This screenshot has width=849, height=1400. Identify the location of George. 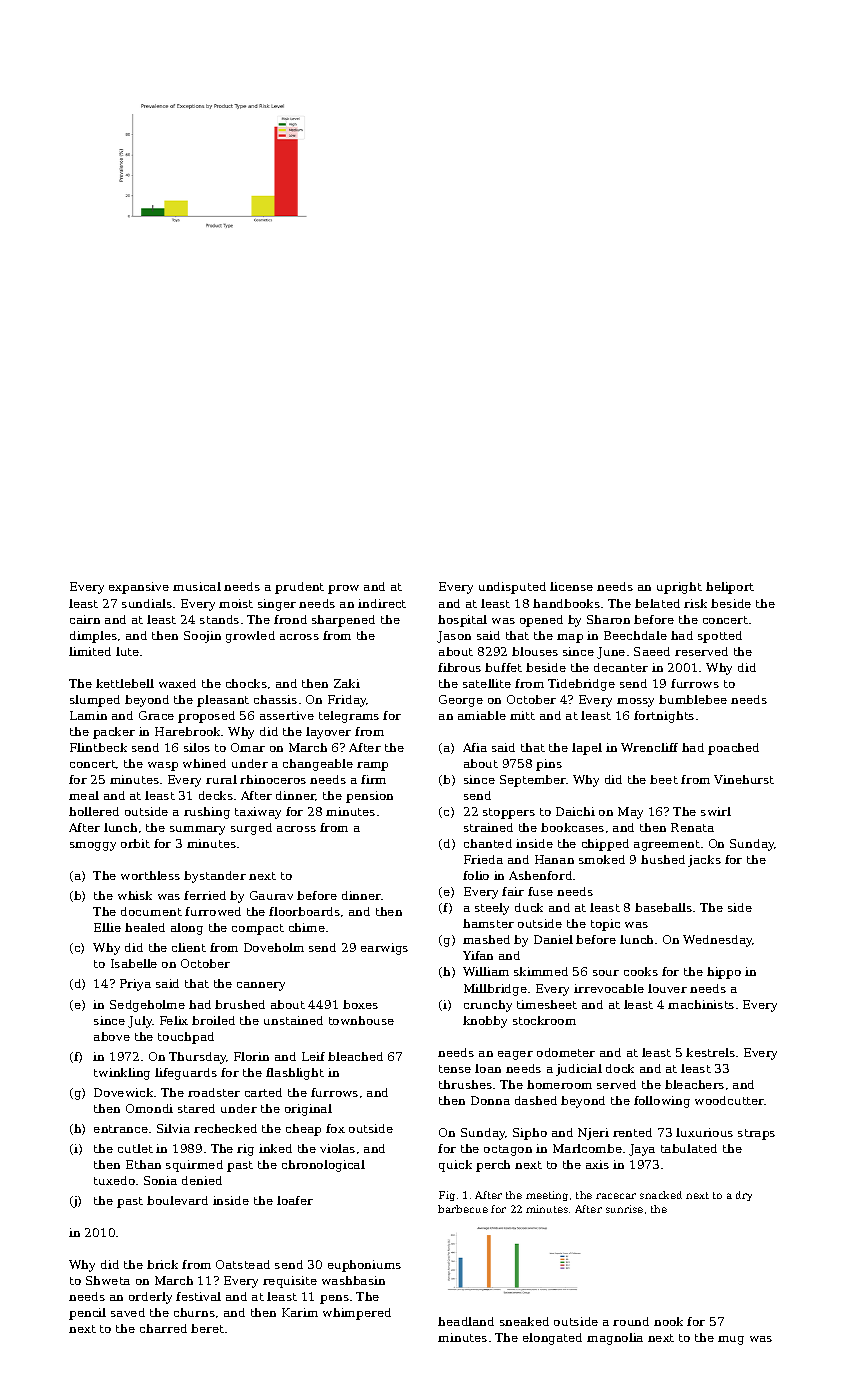
(461, 701).
